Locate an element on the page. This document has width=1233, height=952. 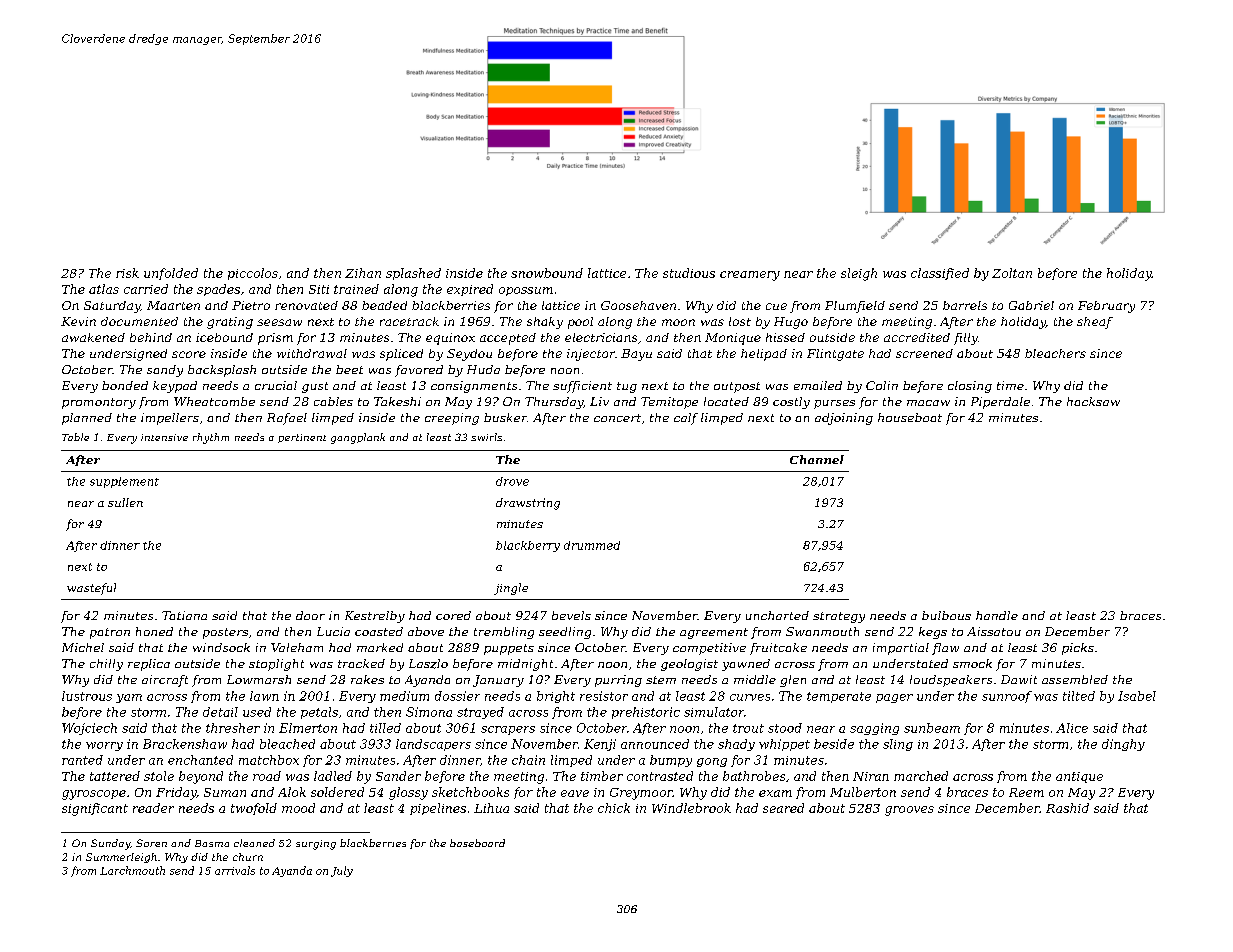
enchanted is located at coordinates (200, 760).
